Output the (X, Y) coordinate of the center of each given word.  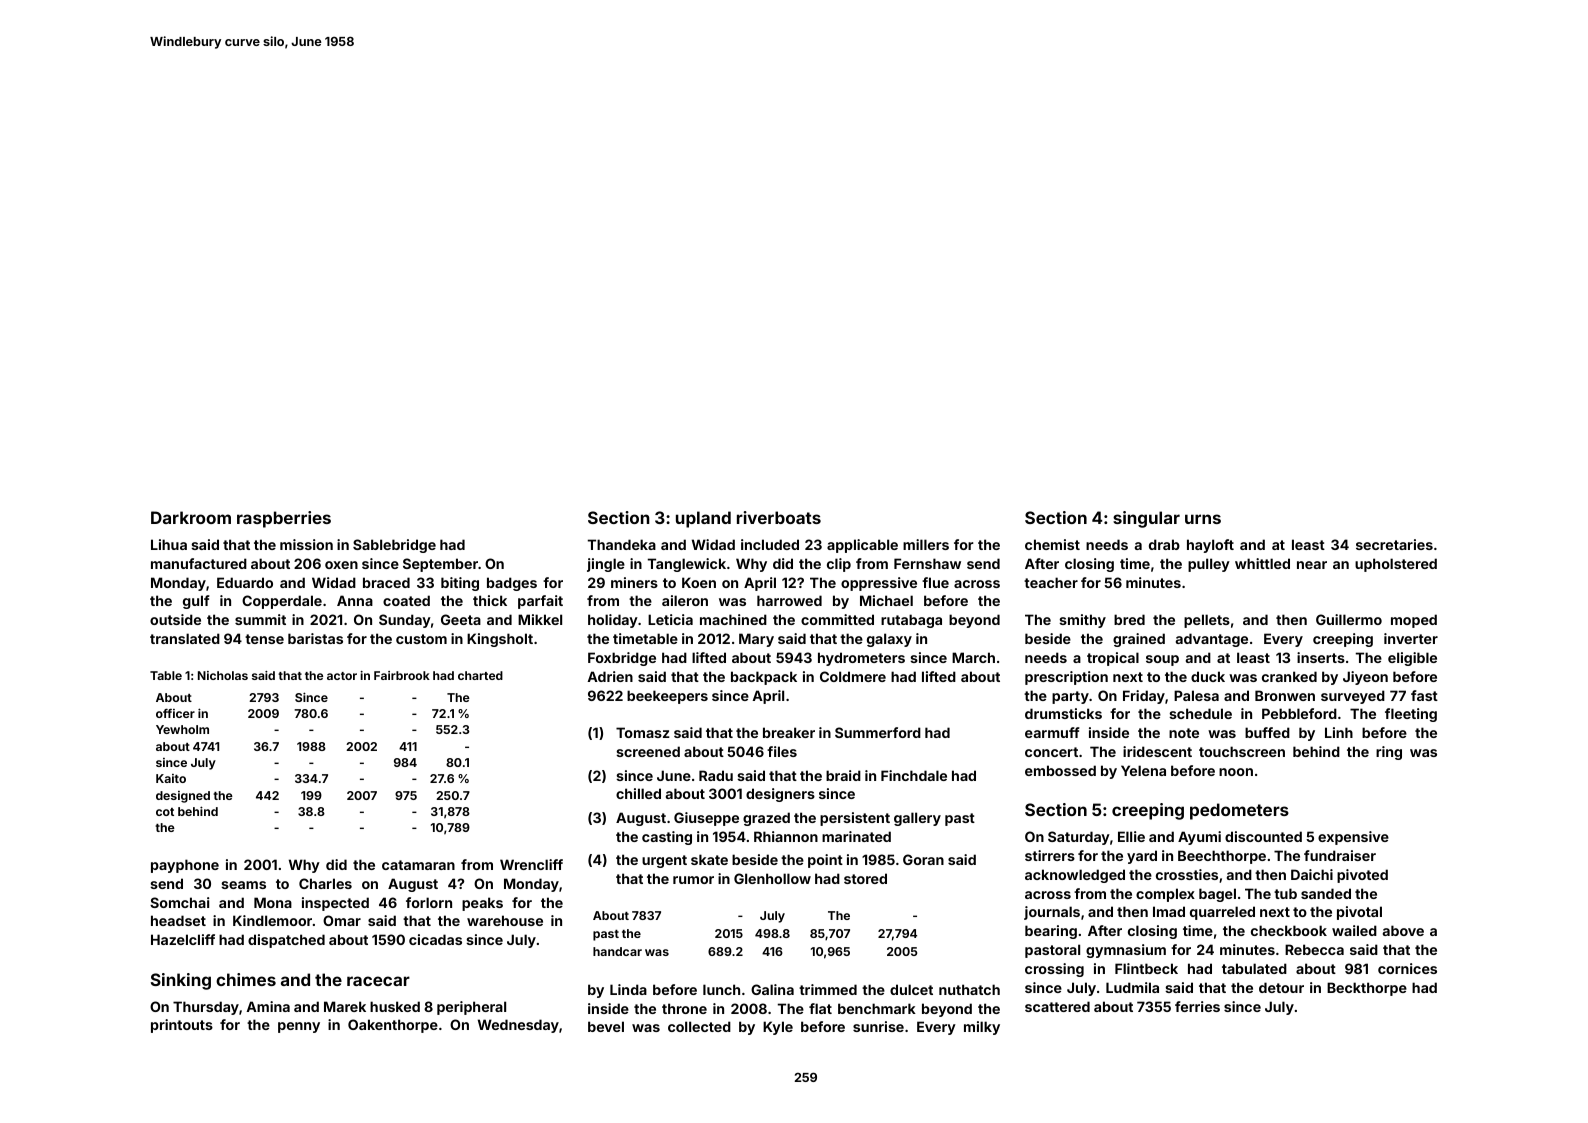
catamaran (418, 865)
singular (1146, 519)
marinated (856, 836)
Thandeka (622, 544)
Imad (1169, 911)
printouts (182, 1026)
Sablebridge (394, 546)
